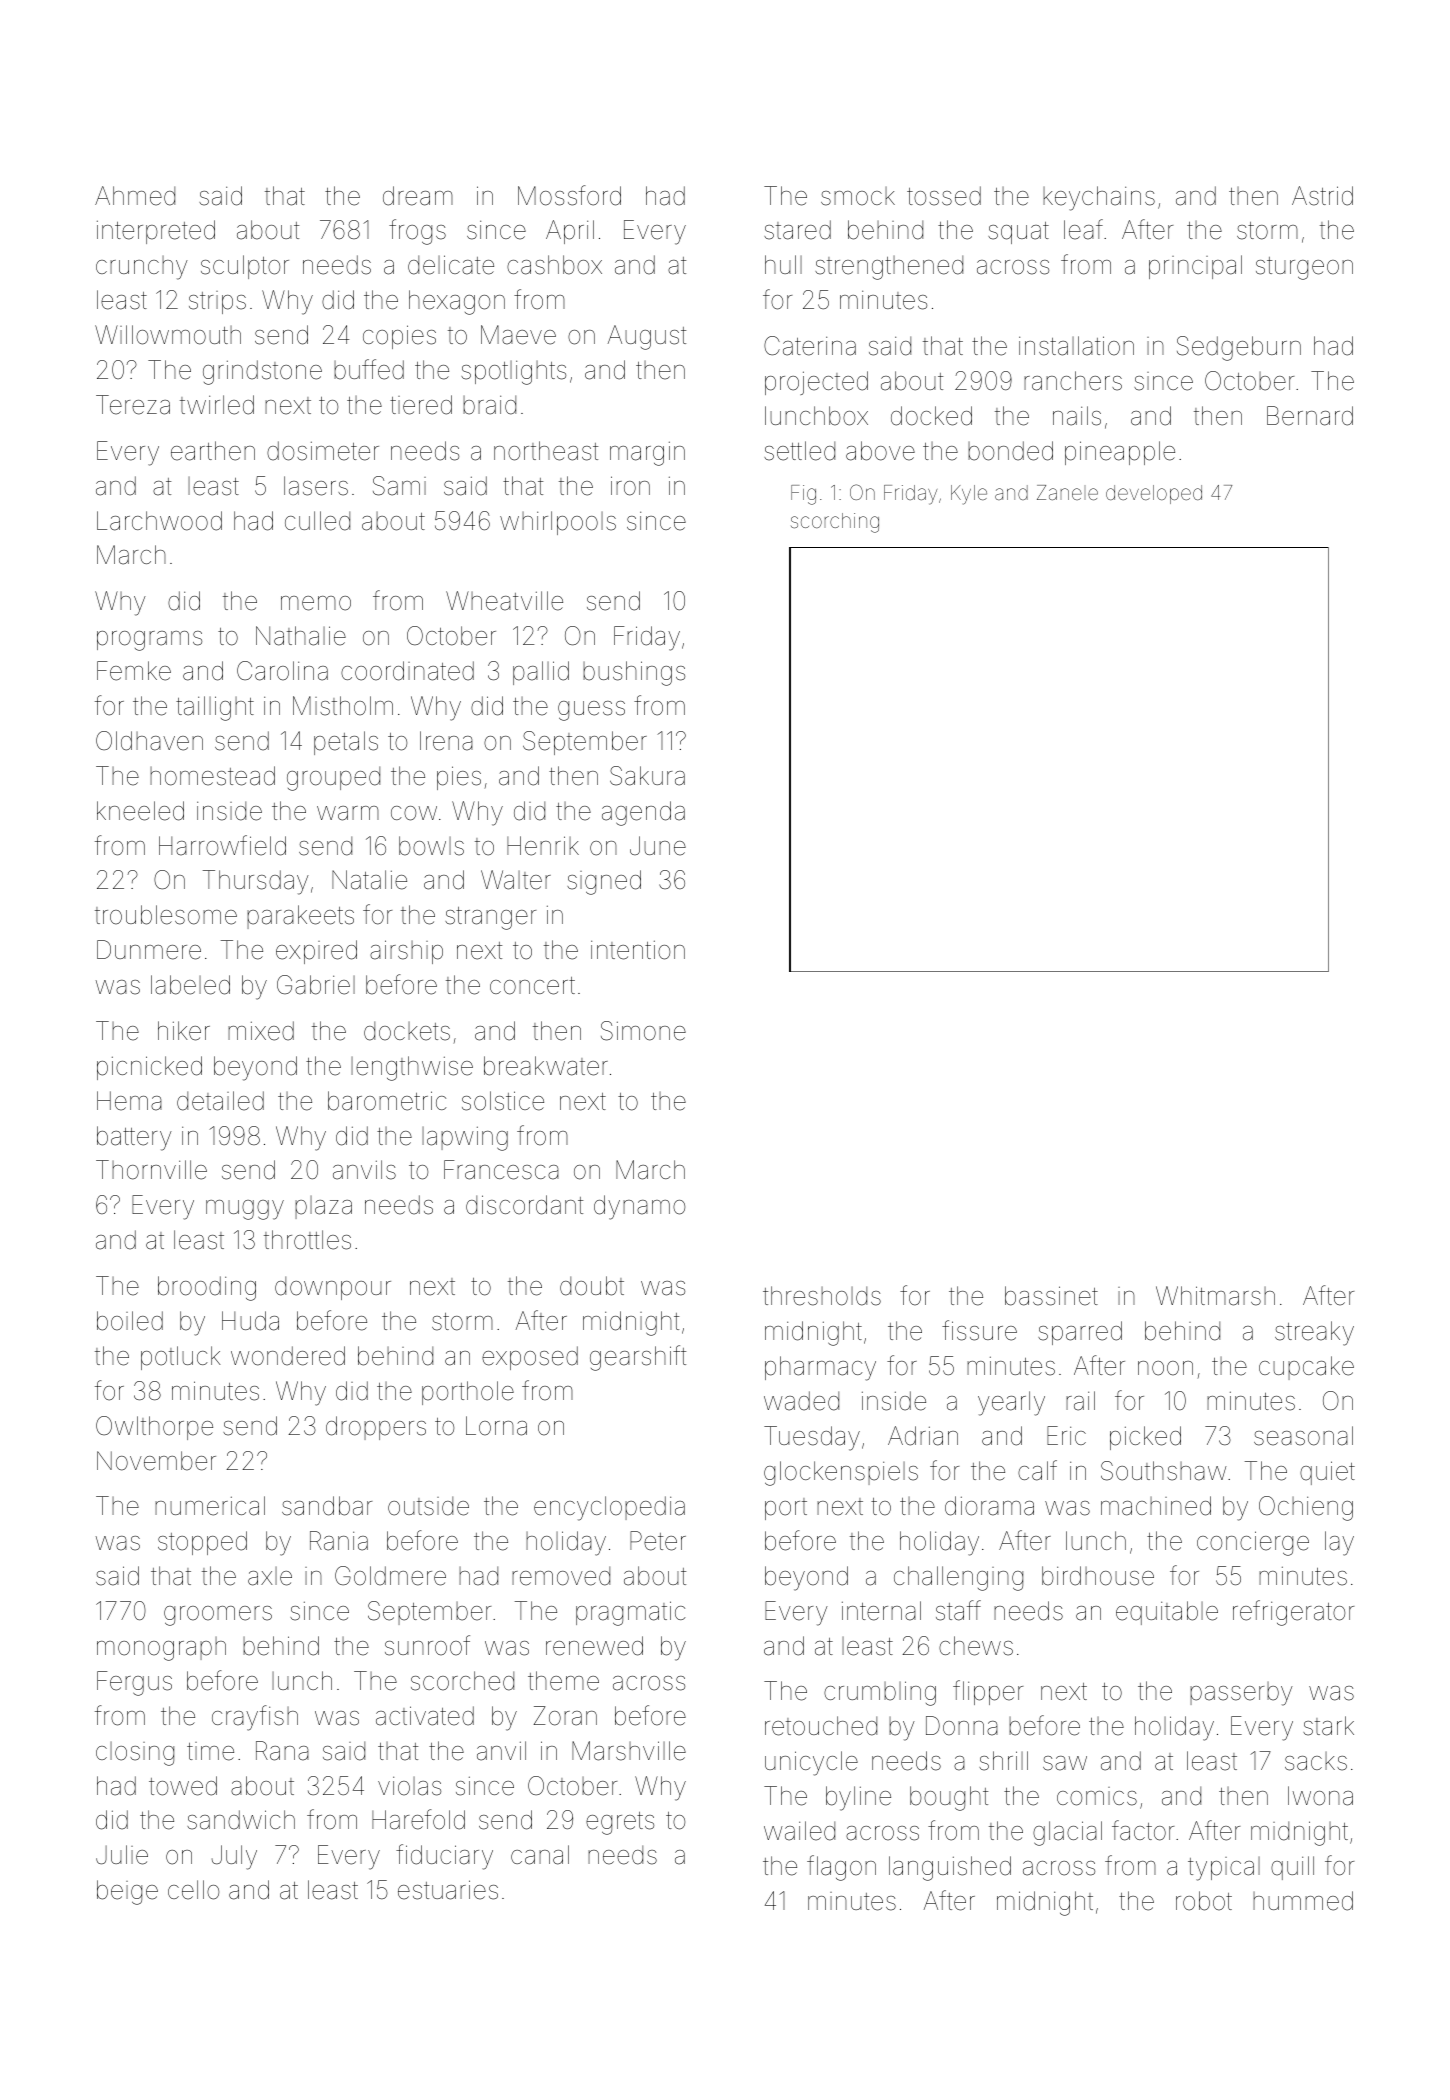  What do you see at coordinates (193, 1890) in the page?
I see `cello` at bounding box center [193, 1890].
